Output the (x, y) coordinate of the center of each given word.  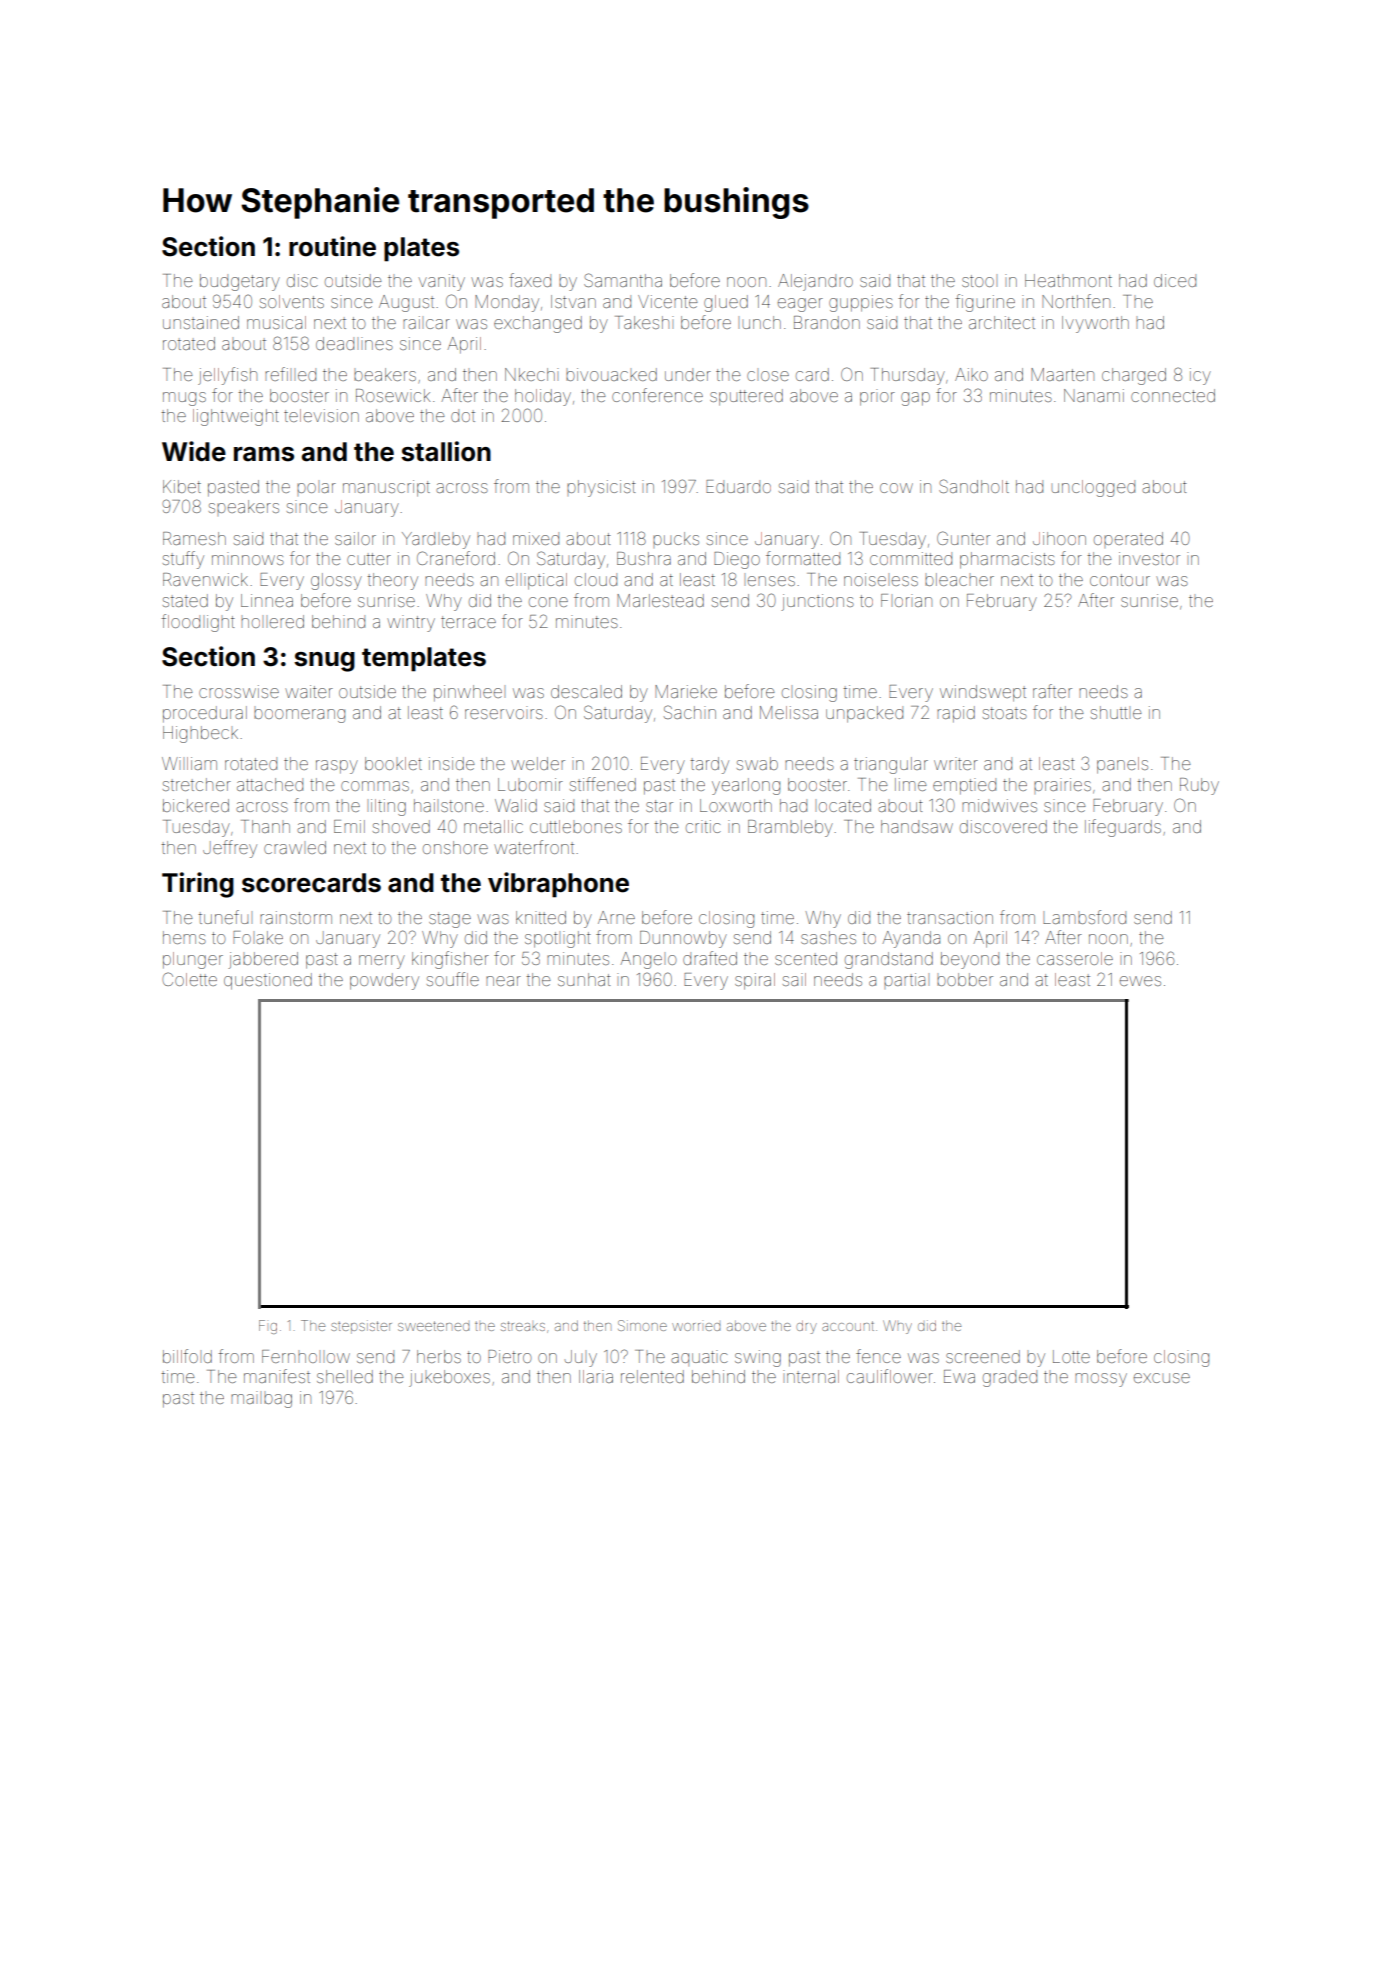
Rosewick (393, 395)
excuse (1162, 1378)
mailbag (261, 1399)
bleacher (959, 579)
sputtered (746, 397)
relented (652, 1376)
